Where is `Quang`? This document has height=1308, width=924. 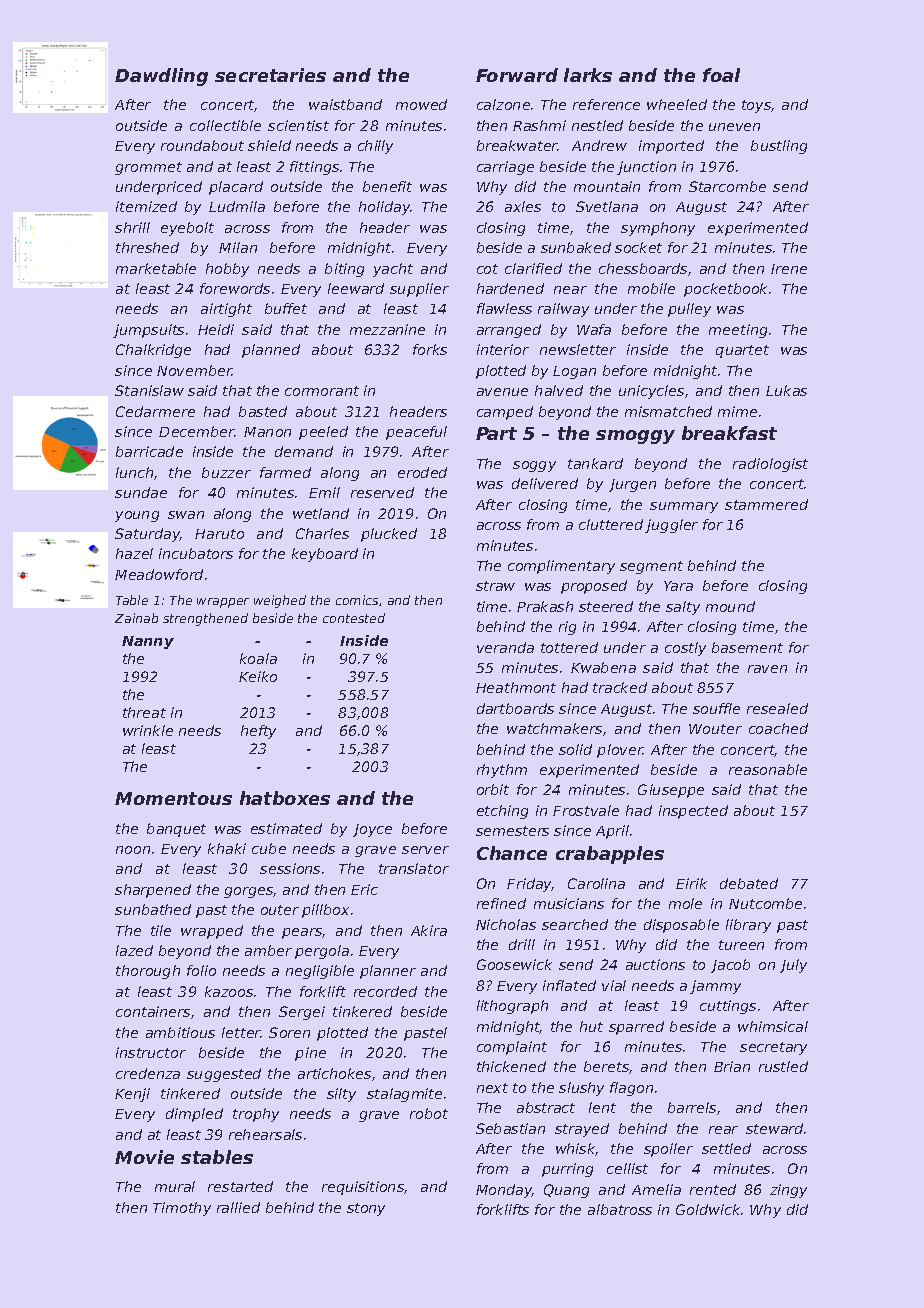 Quang is located at coordinates (566, 1191).
